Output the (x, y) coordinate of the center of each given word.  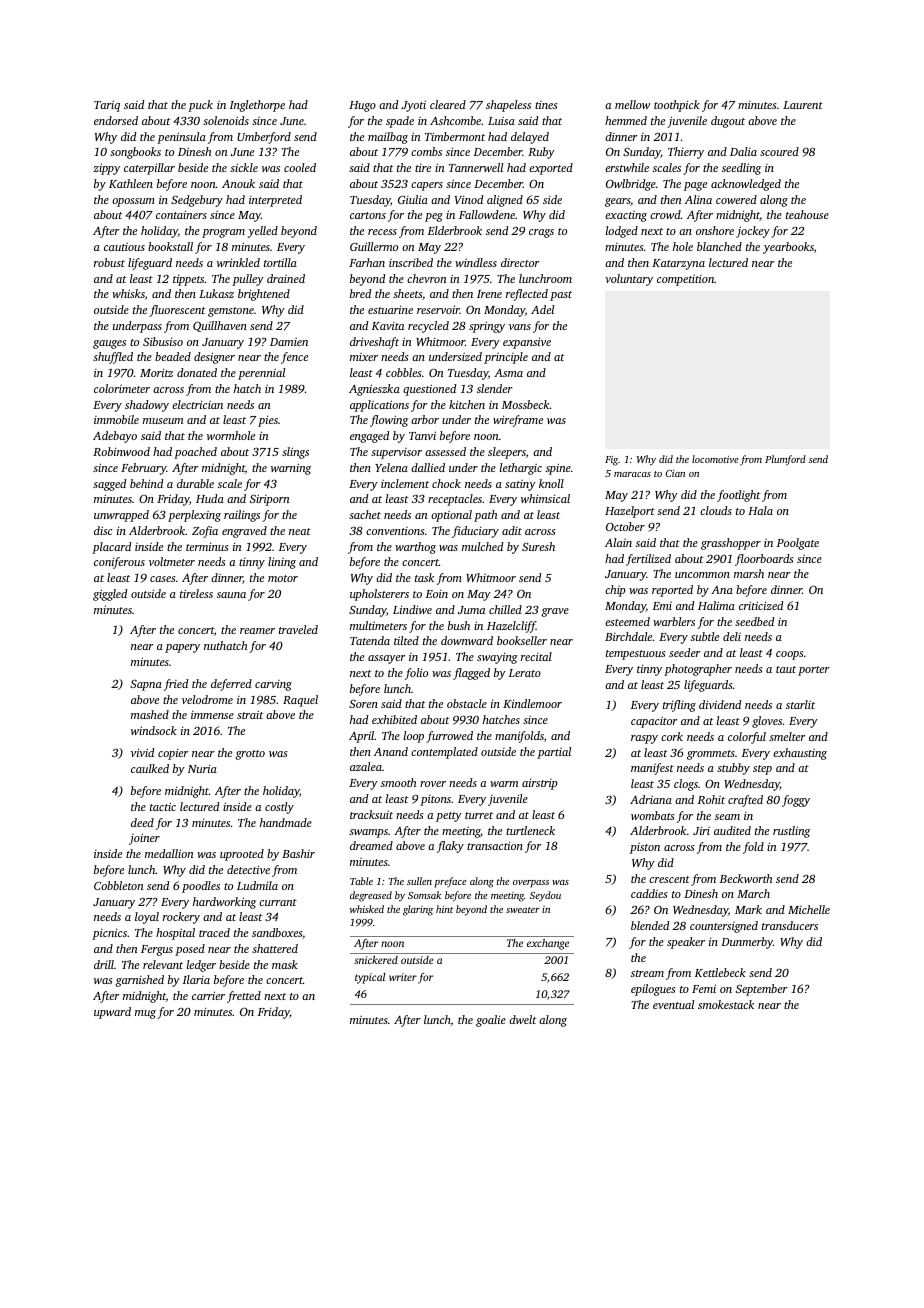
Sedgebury (197, 201)
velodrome (207, 699)
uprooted (242, 855)
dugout (728, 122)
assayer (387, 659)
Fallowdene (487, 214)
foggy (796, 801)
